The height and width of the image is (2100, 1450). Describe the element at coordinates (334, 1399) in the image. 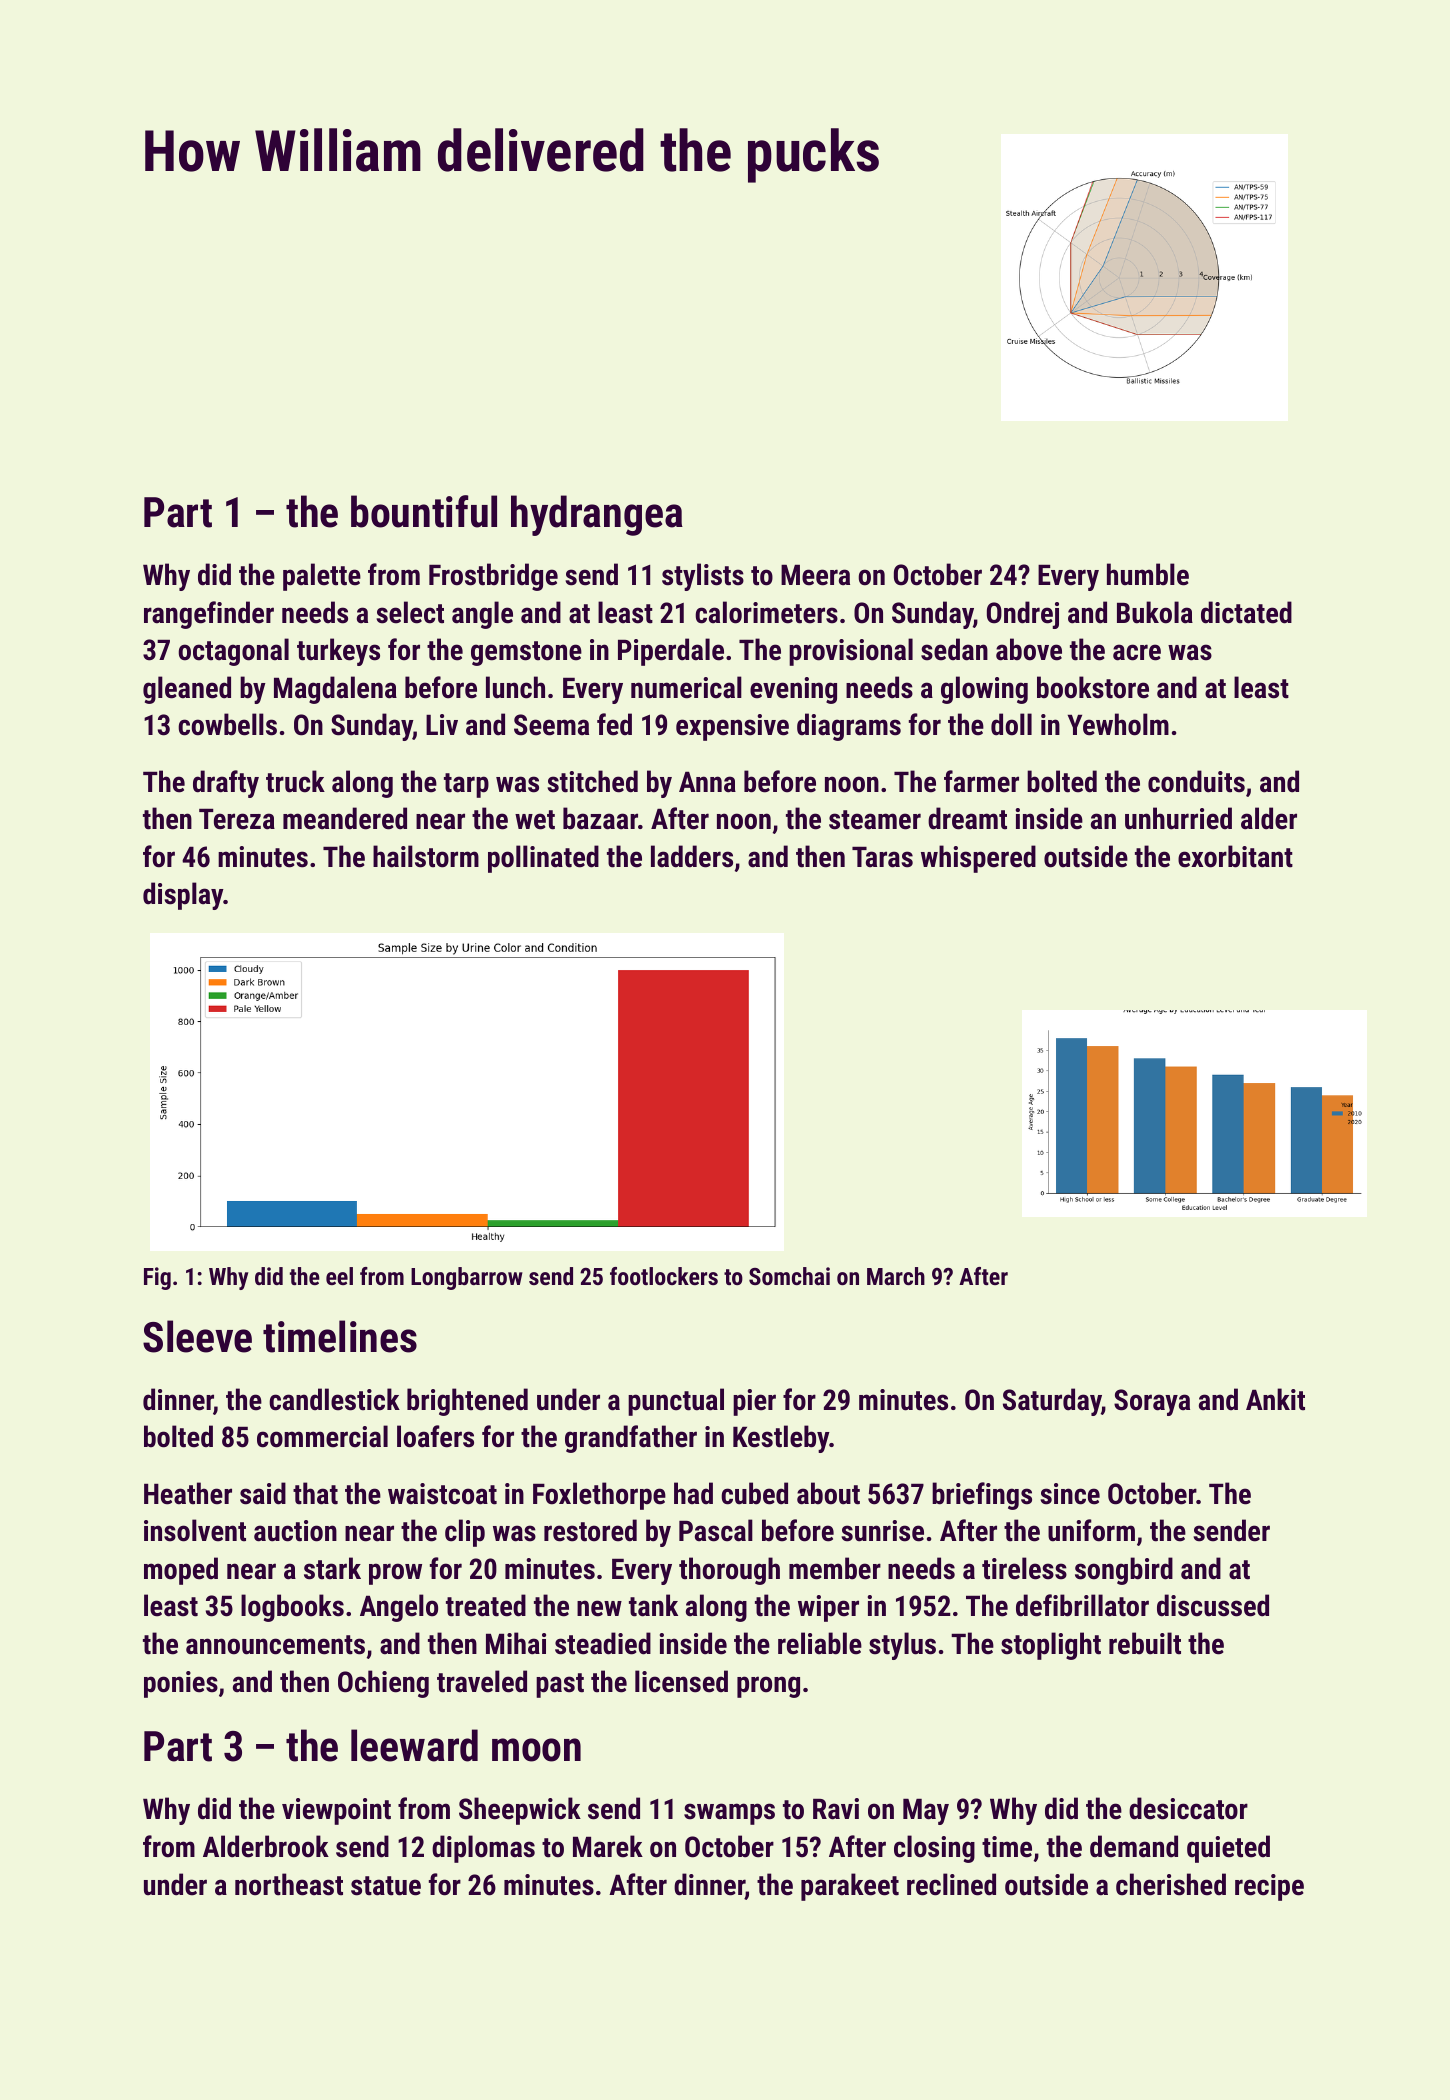

I see `candlestick` at that location.
